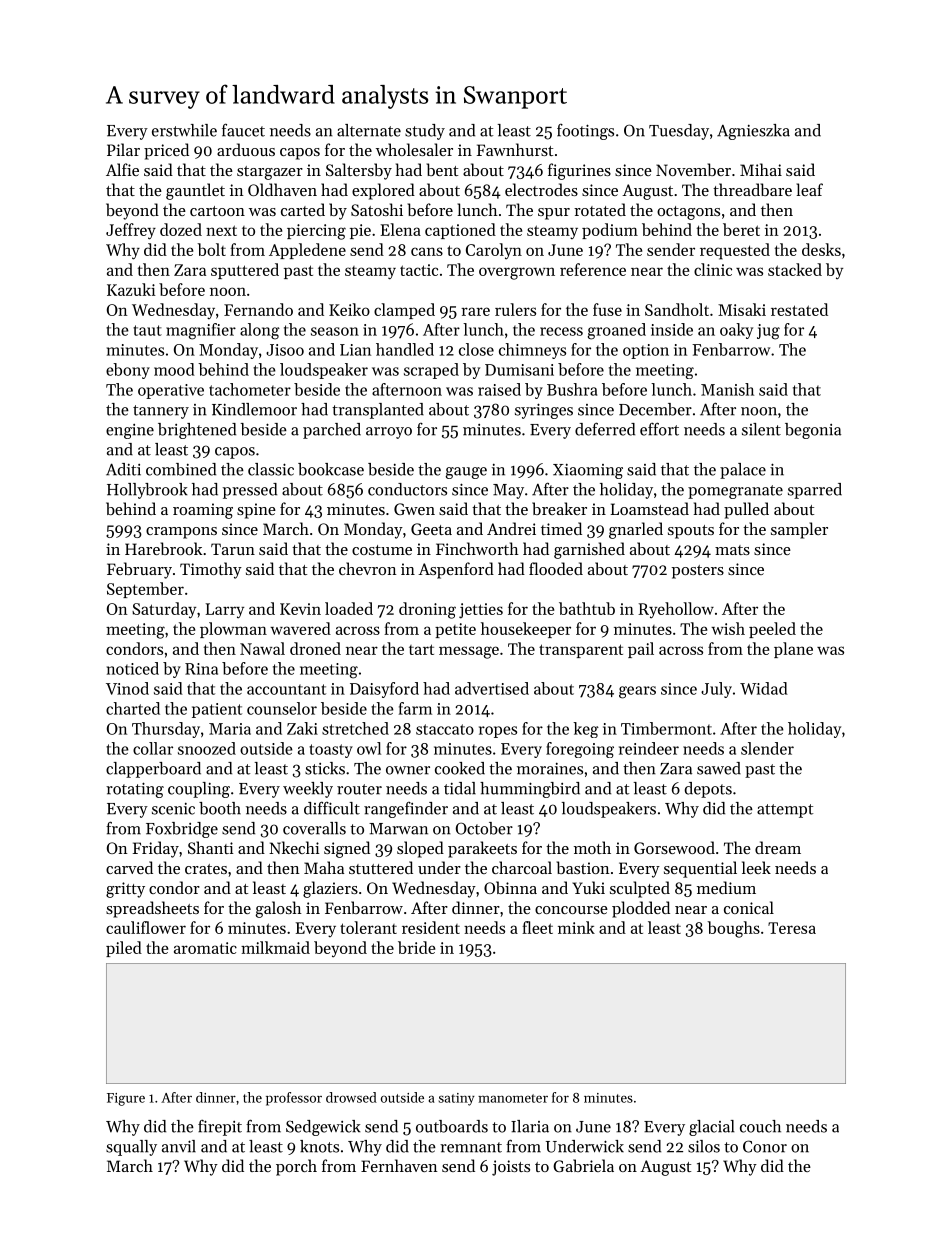 The width and height of the screenshot is (952, 1233). I want to click on study, so click(425, 132).
